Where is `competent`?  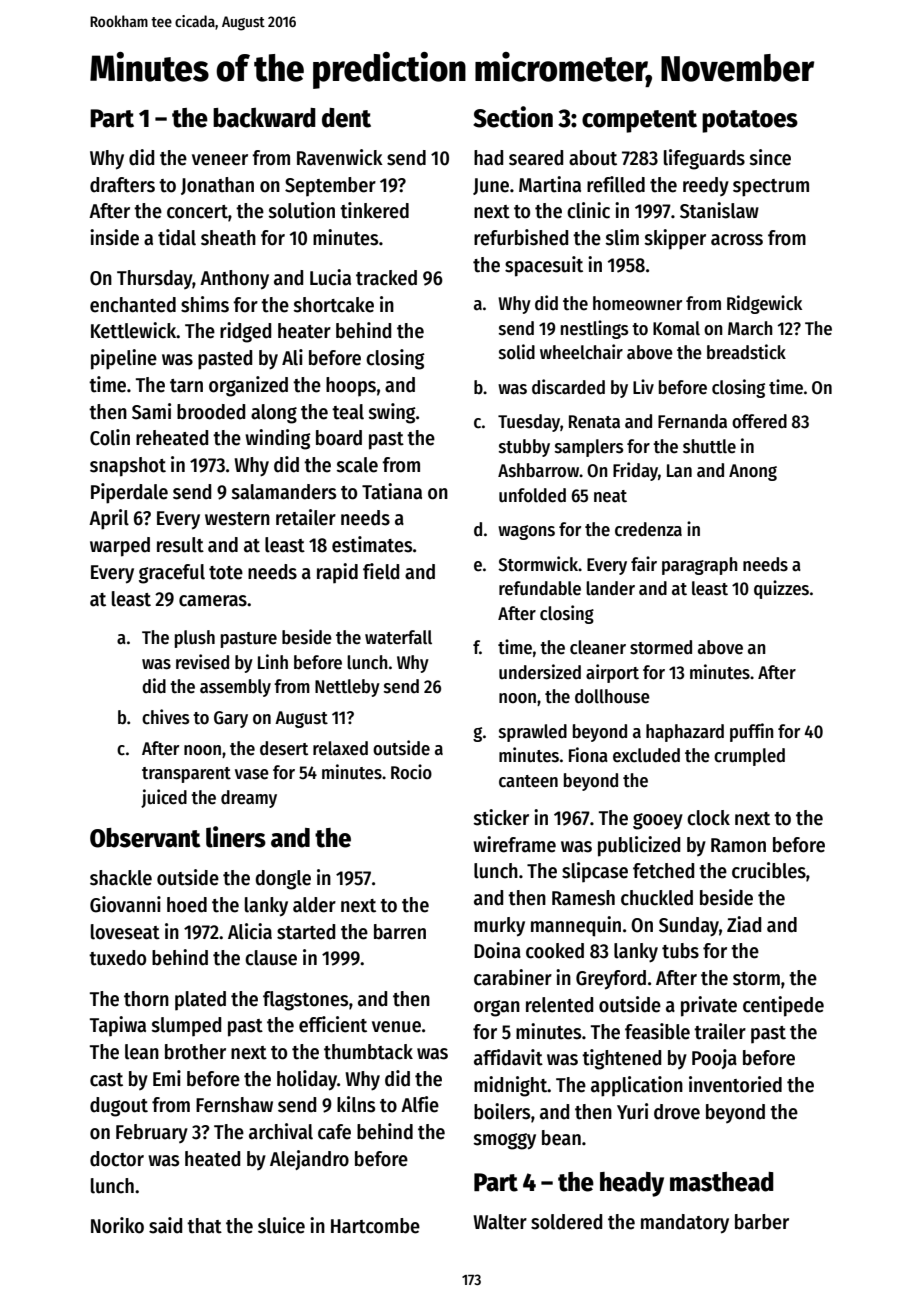
competent is located at coordinates (639, 121).
